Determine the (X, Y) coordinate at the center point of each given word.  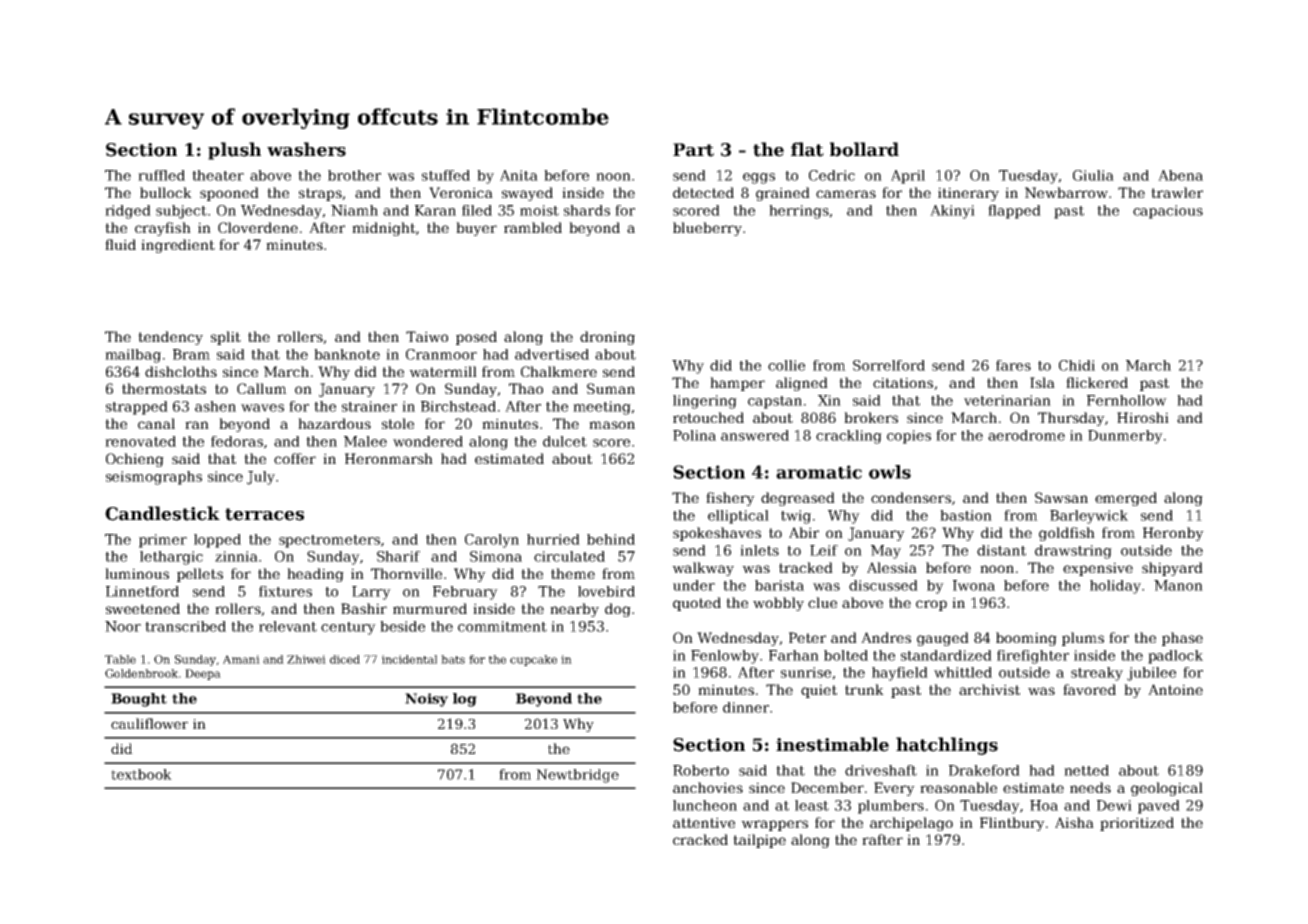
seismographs (154, 478)
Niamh (354, 210)
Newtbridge (577, 776)
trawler (1177, 192)
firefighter (1033, 657)
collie (786, 365)
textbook (141, 774)
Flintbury (1012, 824)
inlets (759, 550)
